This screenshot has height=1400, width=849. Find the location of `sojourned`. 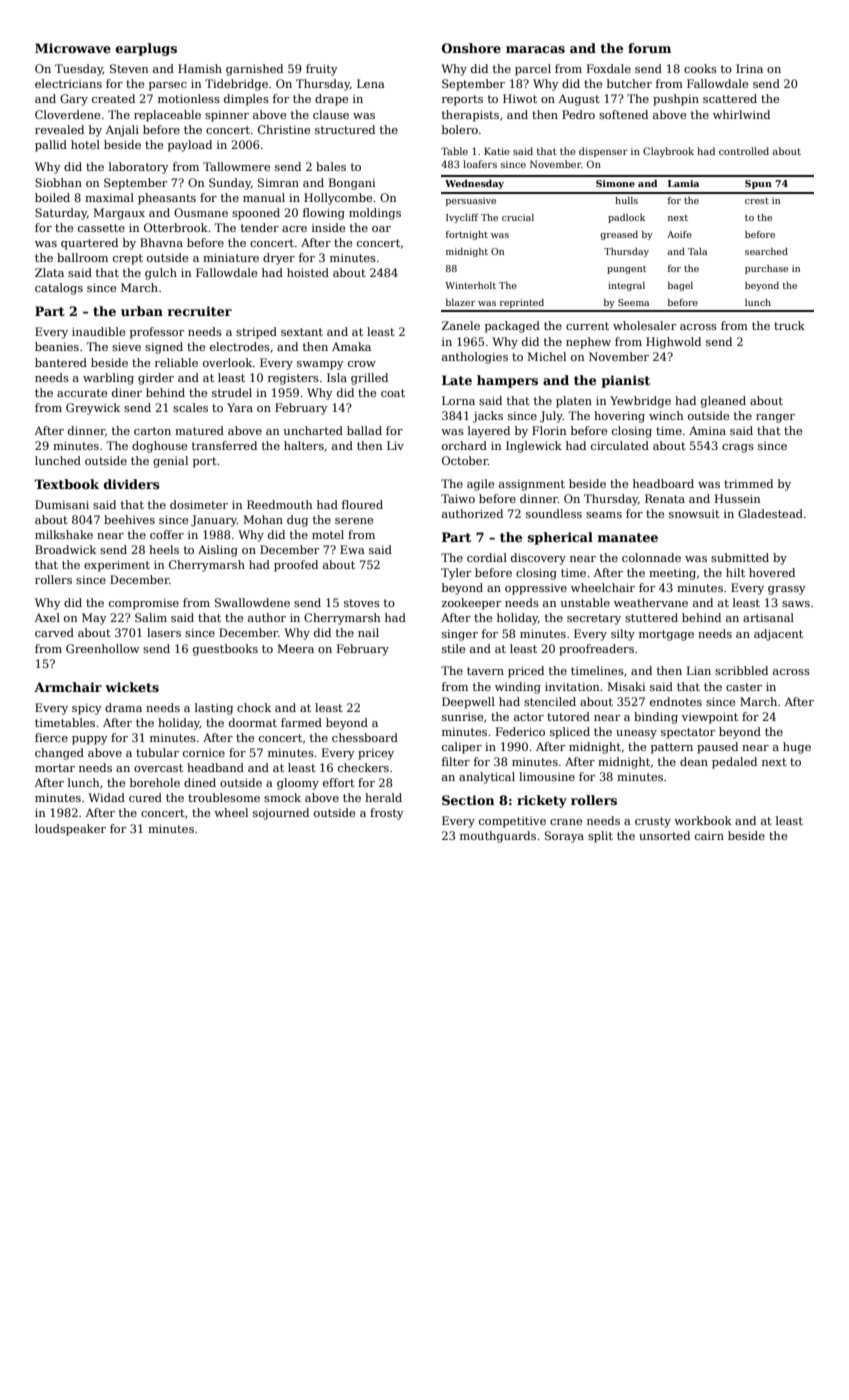

sojourned is located at coordinates (281, 814).
